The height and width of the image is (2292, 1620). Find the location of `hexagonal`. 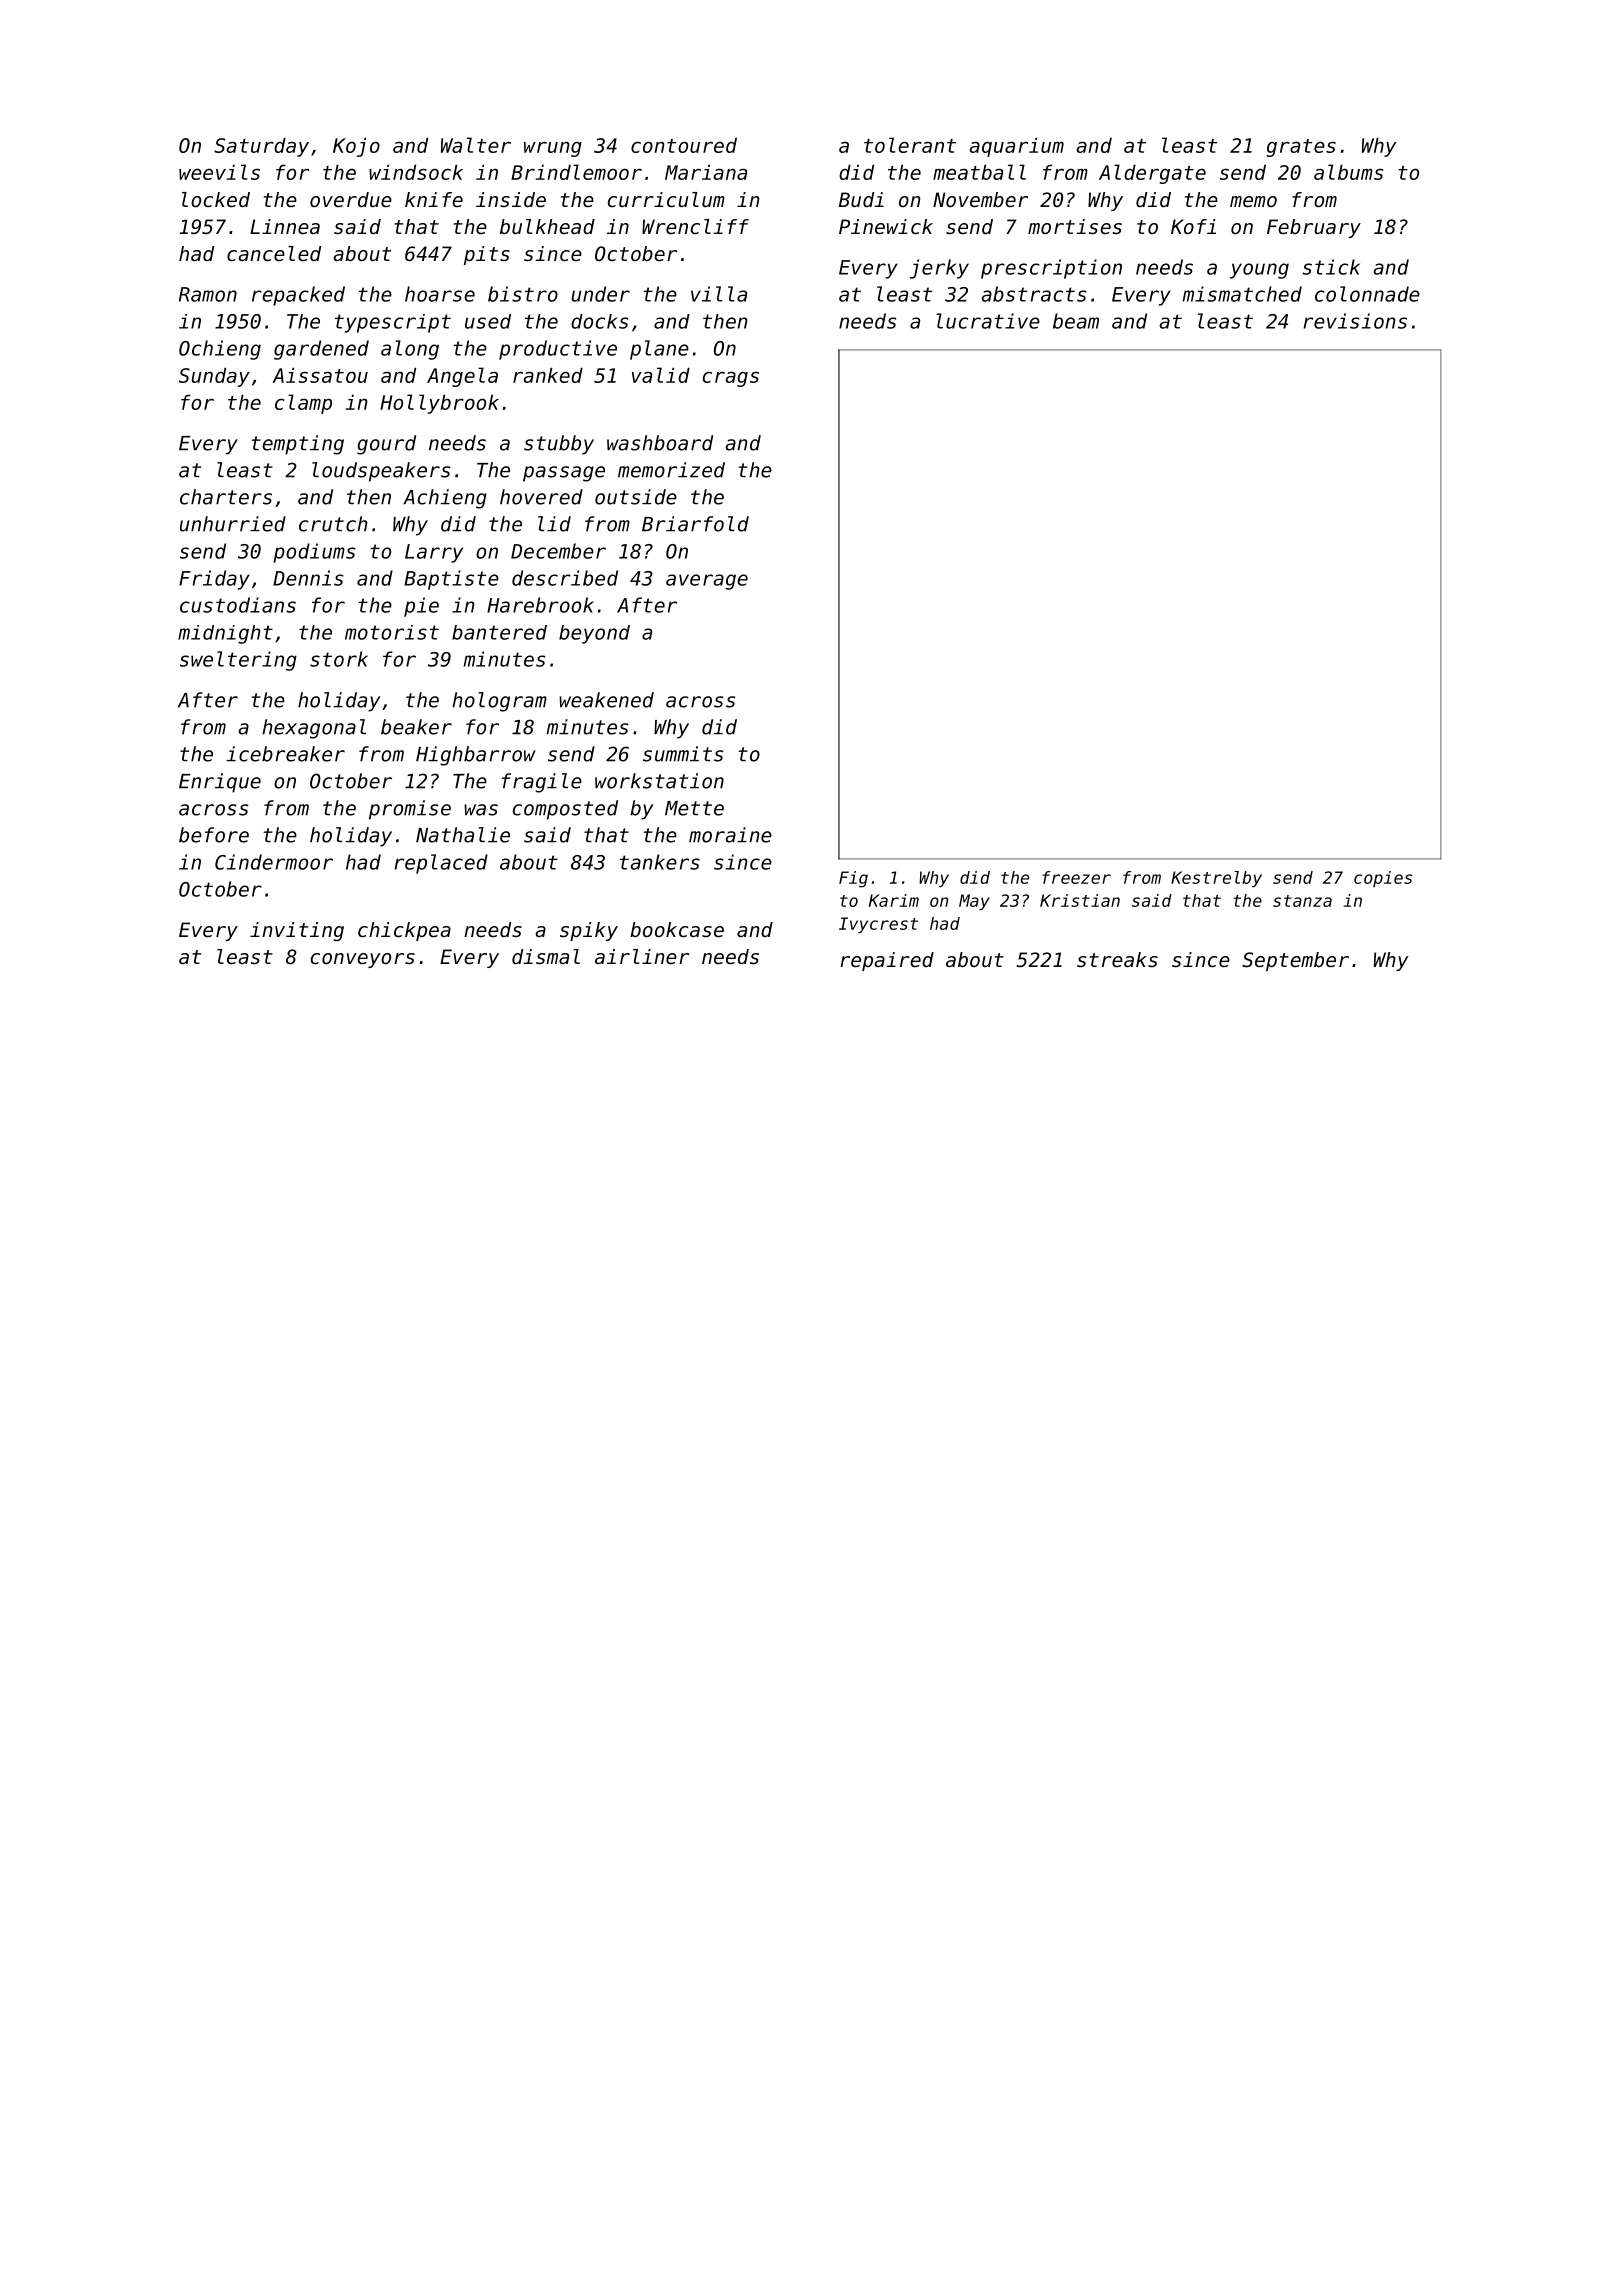

hexagonal is located at coordinates (314, 729).
